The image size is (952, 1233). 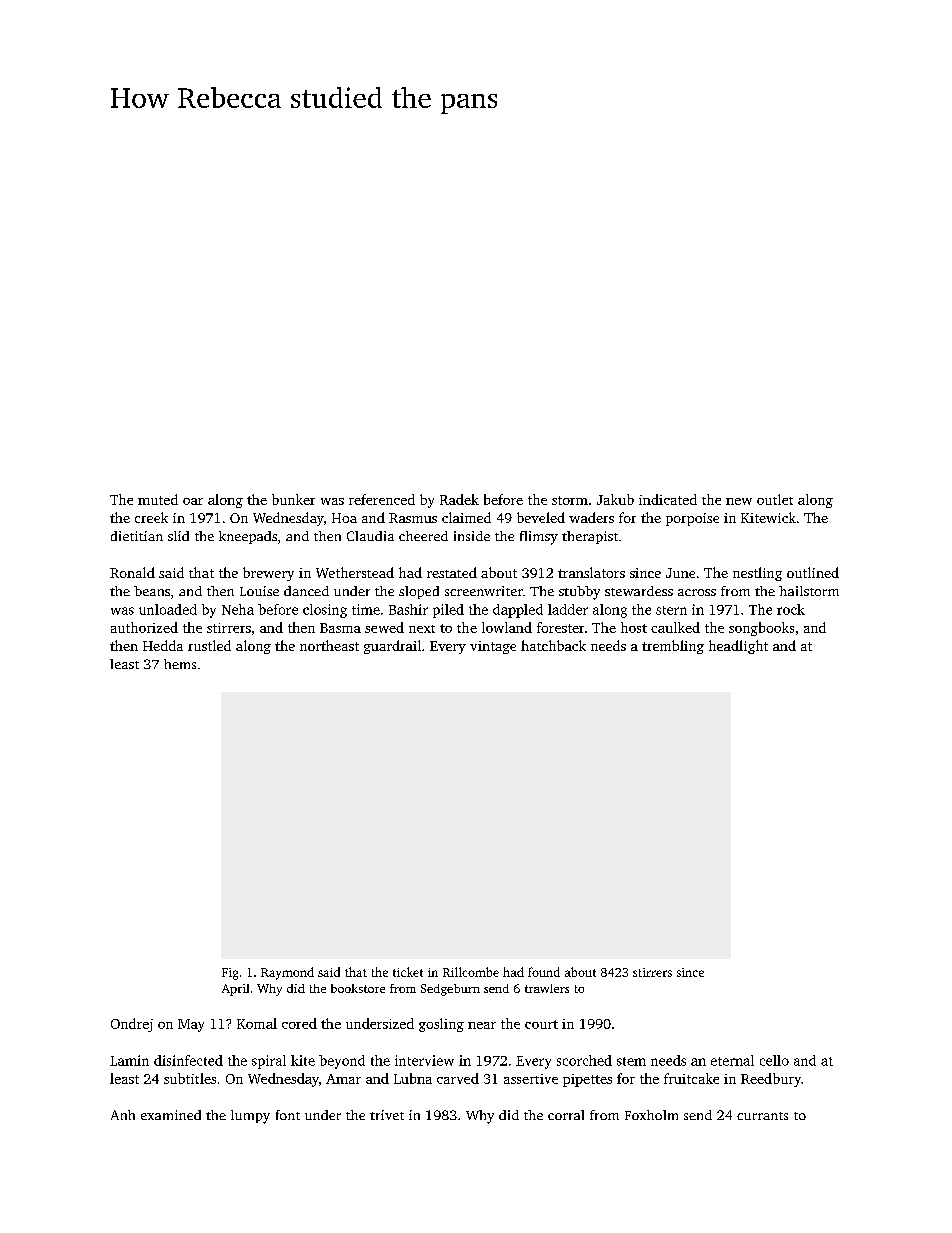 I want to click on Raymond, so click(x=287, y=973).
